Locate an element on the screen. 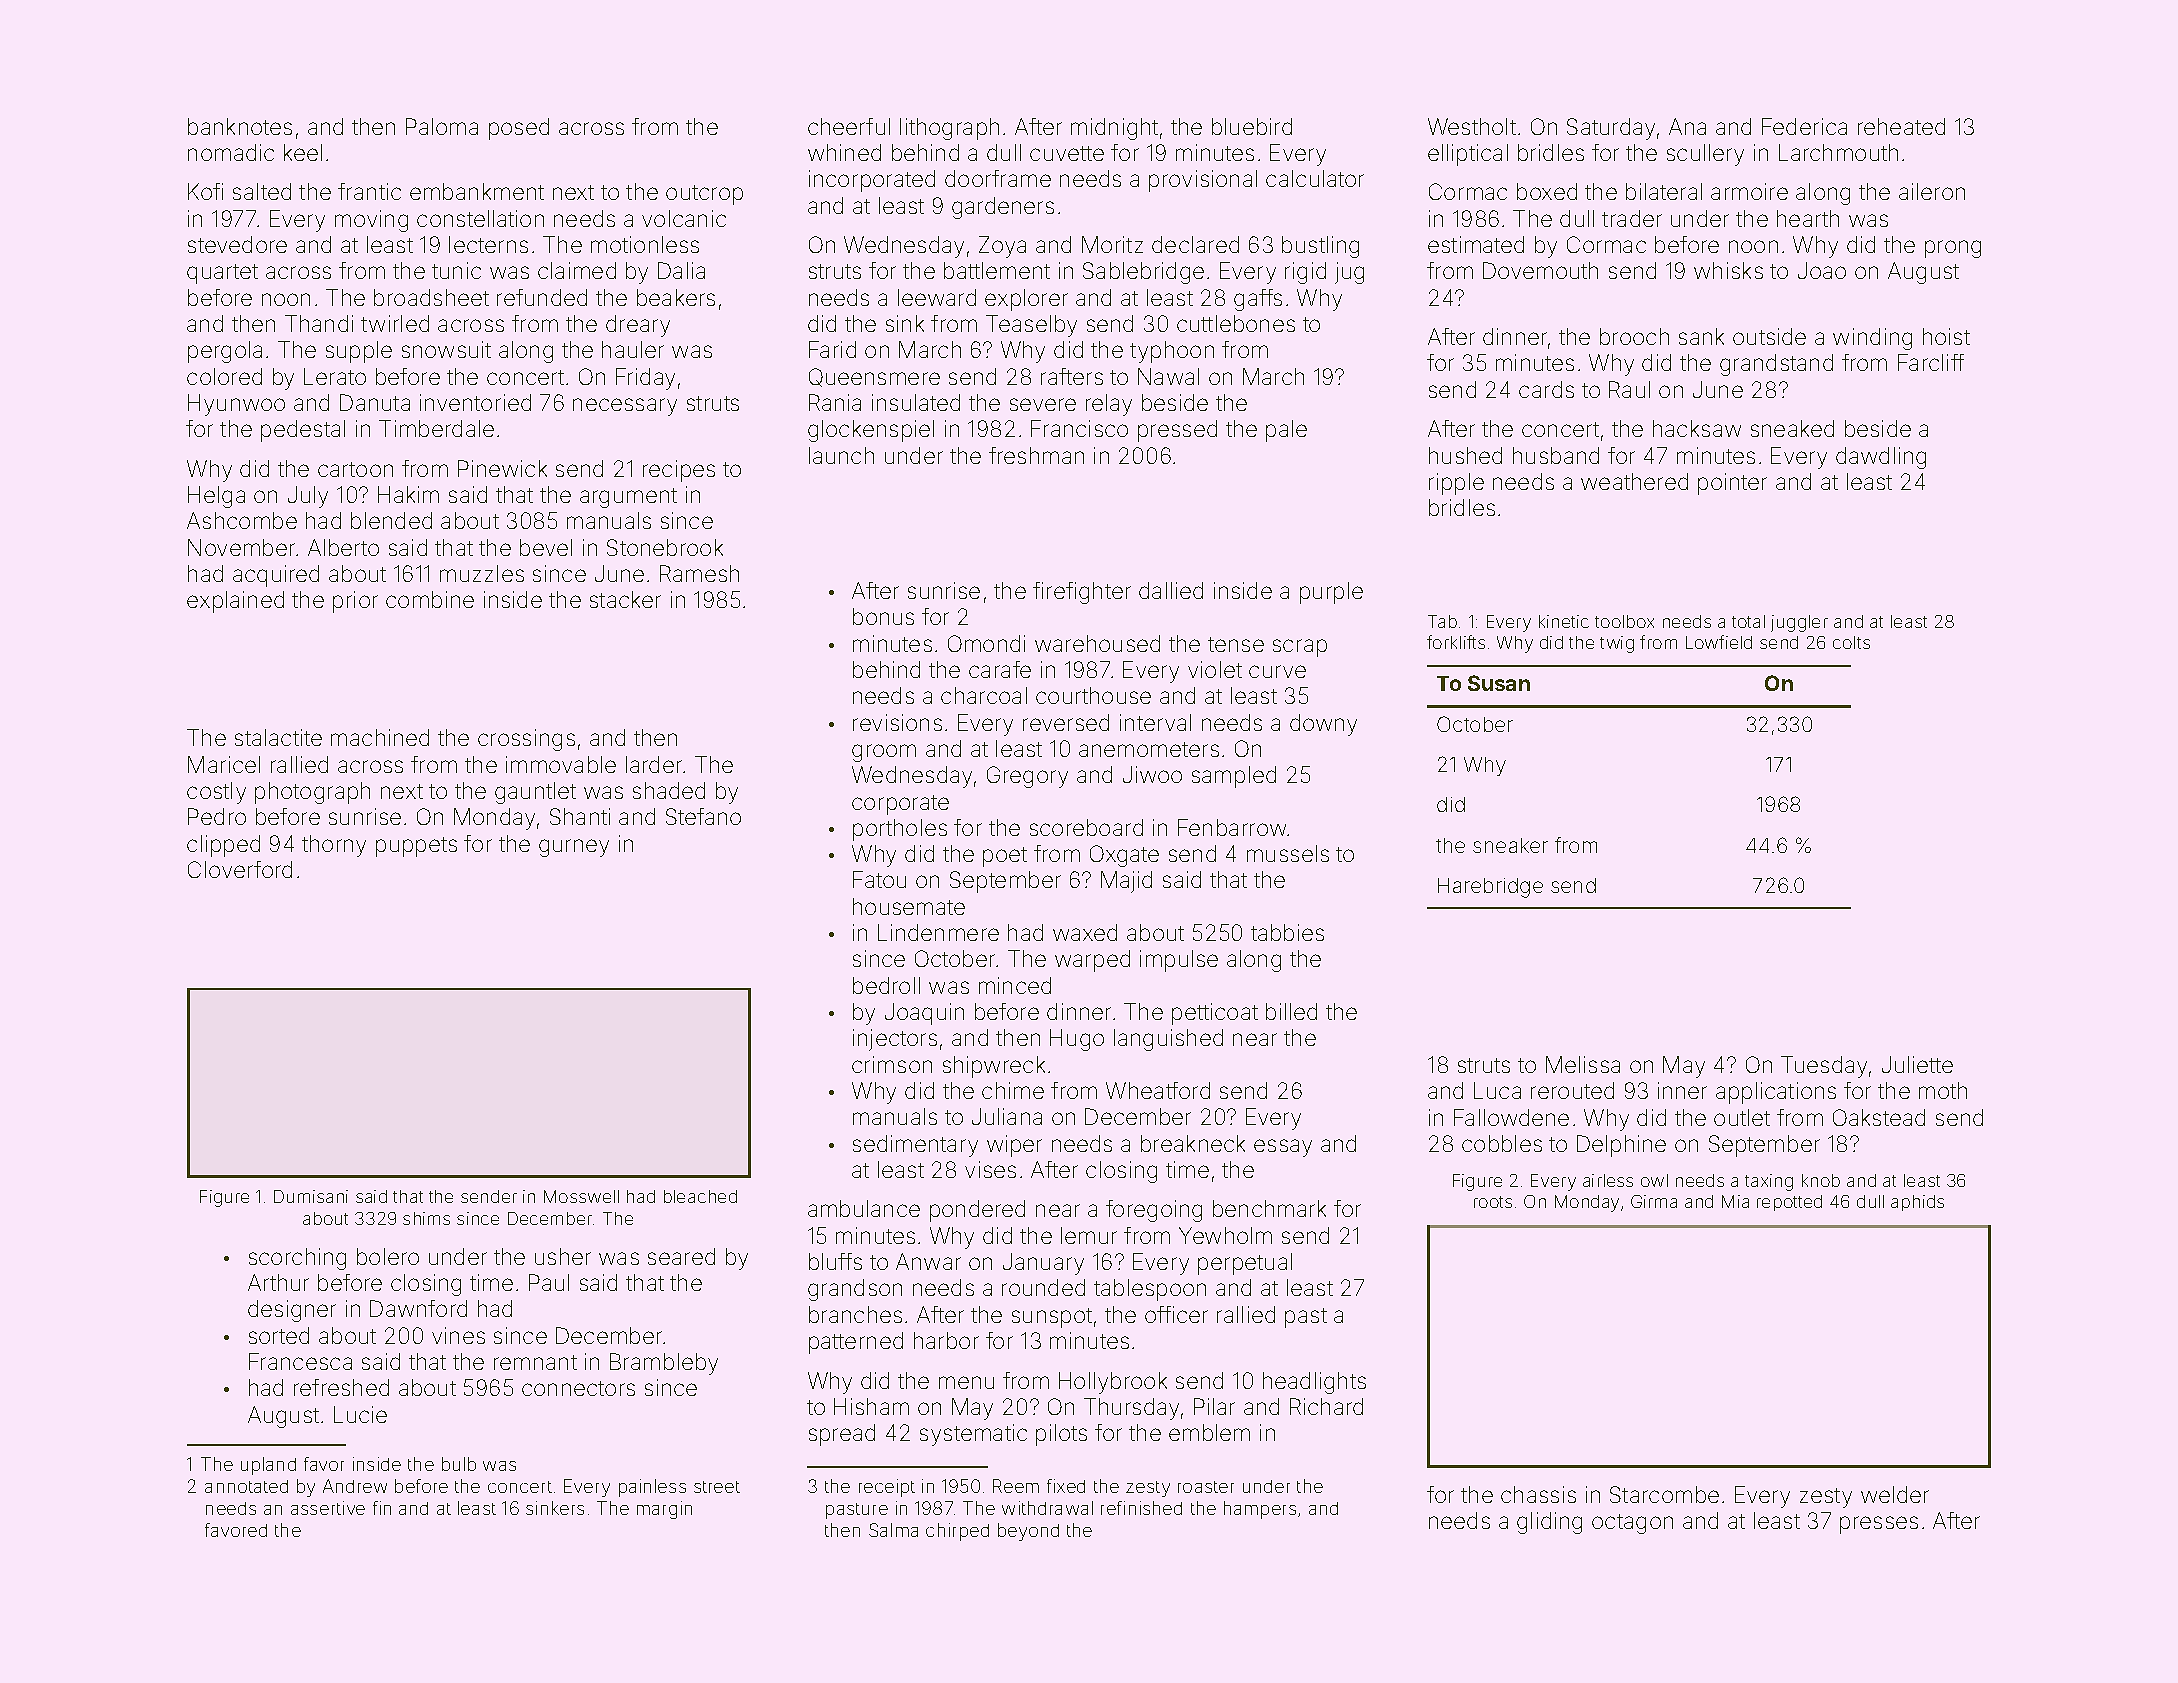 Image resolution: width=2178 pixels, height=1683 pixels. explained is located at coordinates (235, 602).
